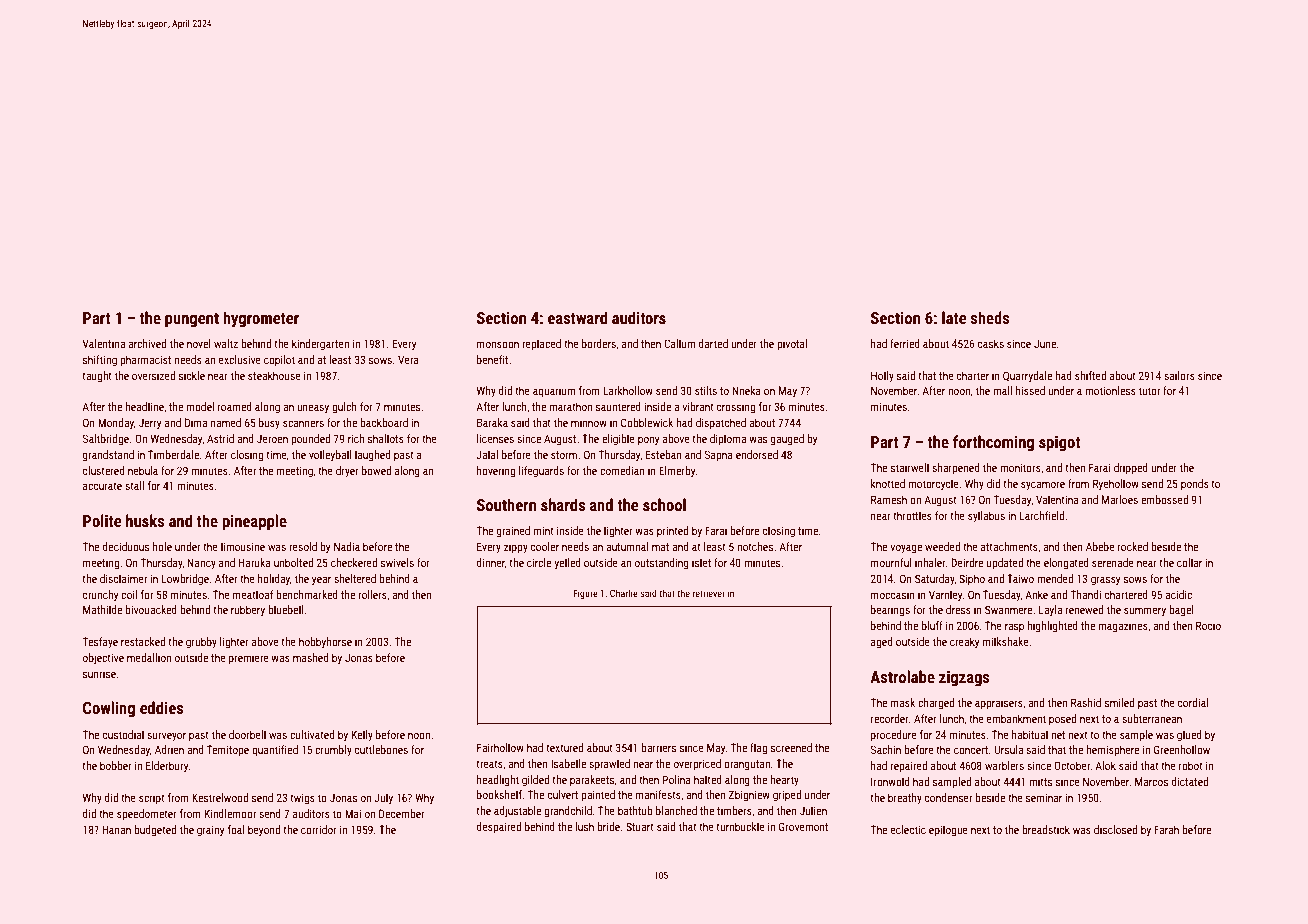  What do you see at coordinates (990, 317) in the document?
I see `sheds` at bounding box center [990, 317].
